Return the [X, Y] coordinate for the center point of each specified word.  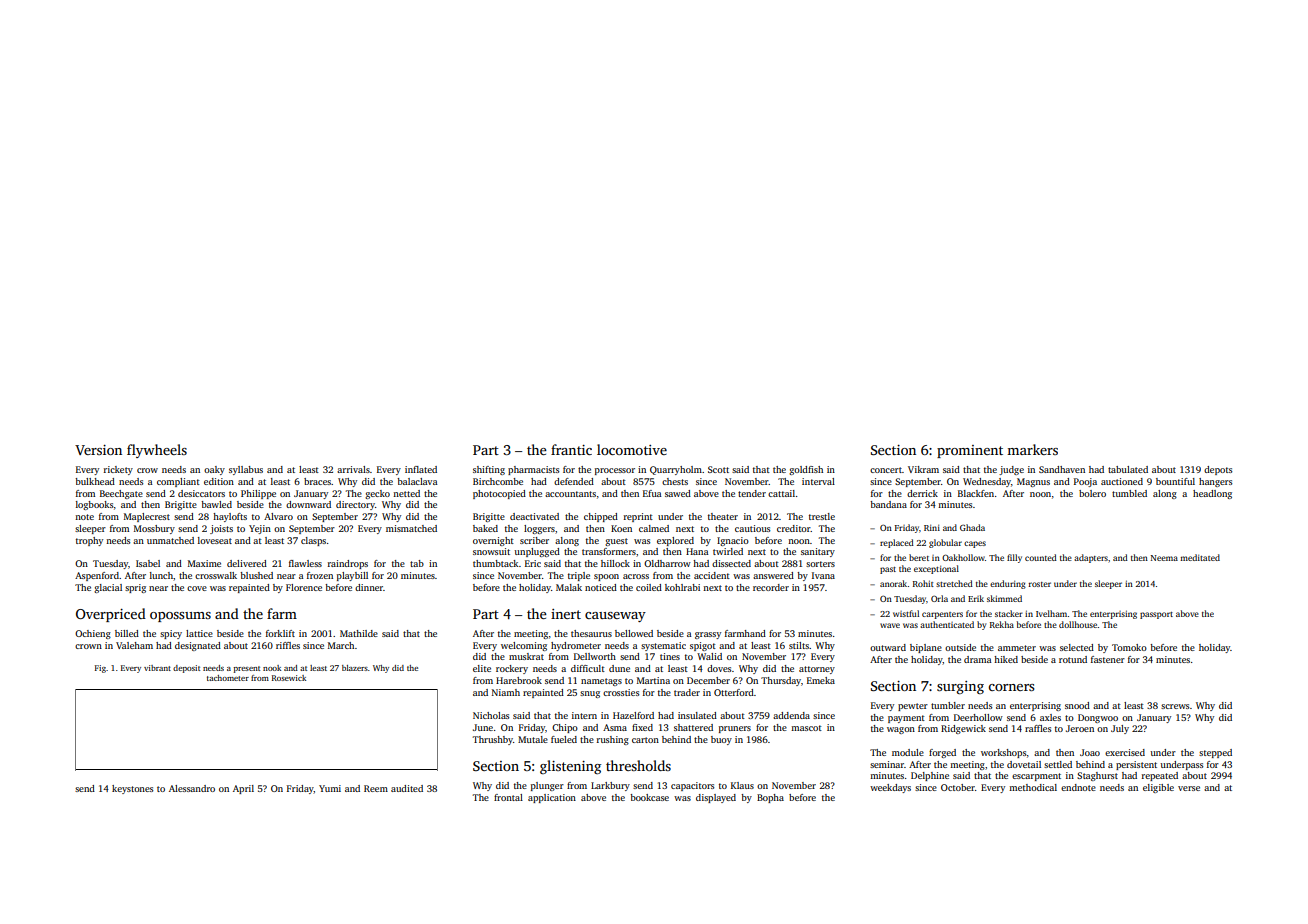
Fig [100, 669]
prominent [970, 451]
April [243, 789]
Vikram [923, 469]
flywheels [157, 451]
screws [1175, 706]
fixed [642, 727]
